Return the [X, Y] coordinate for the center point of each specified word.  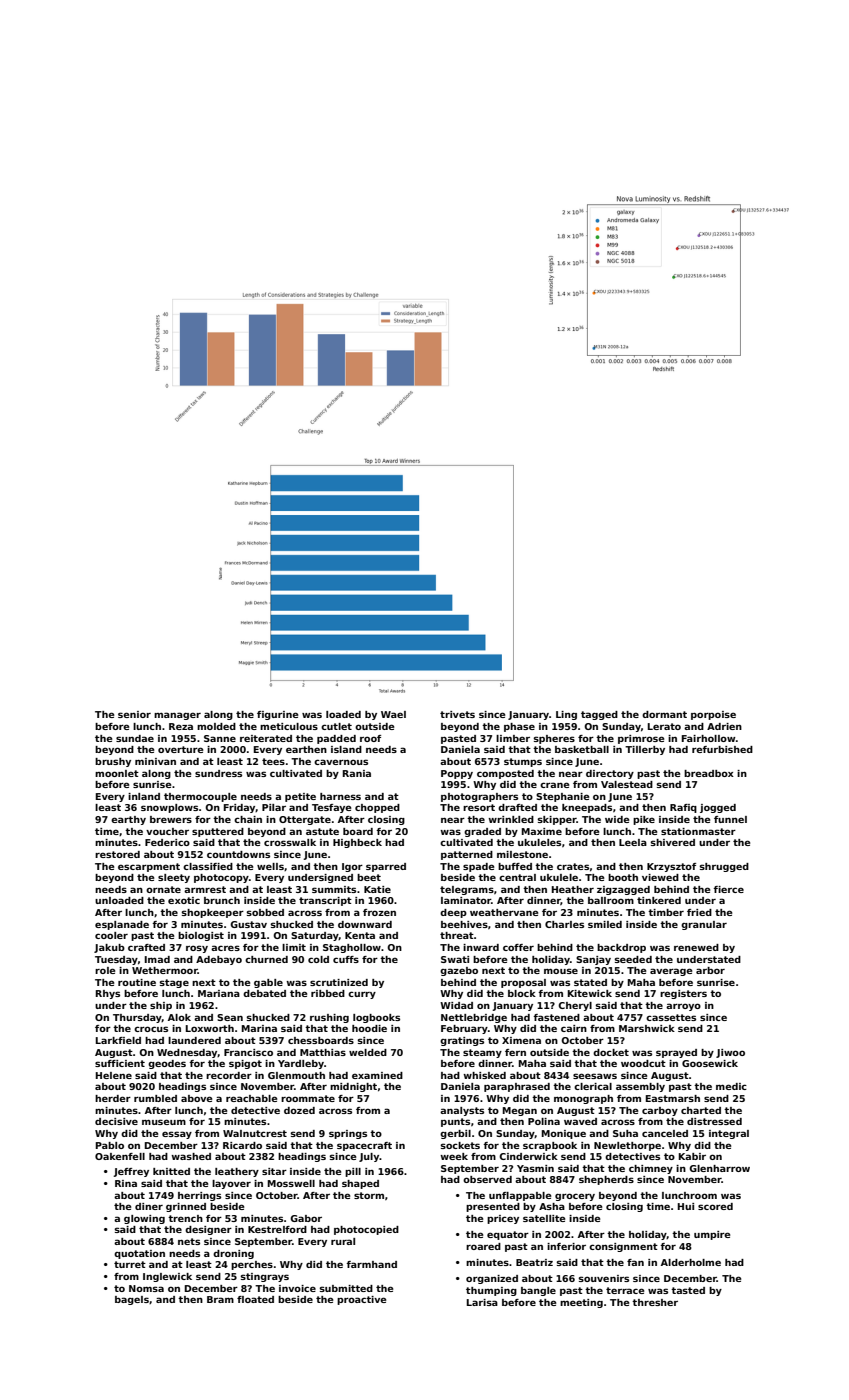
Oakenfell [120, 1156]
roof [370, 738]
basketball [582, 749]
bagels [132, 1300]
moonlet [117, 773]
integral [729, 1134]
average [671, 972]
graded [482, 832]
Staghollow [352, 948]
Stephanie [562, 797]
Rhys [108, 994]
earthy [128, 820]
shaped [360, 1184]
